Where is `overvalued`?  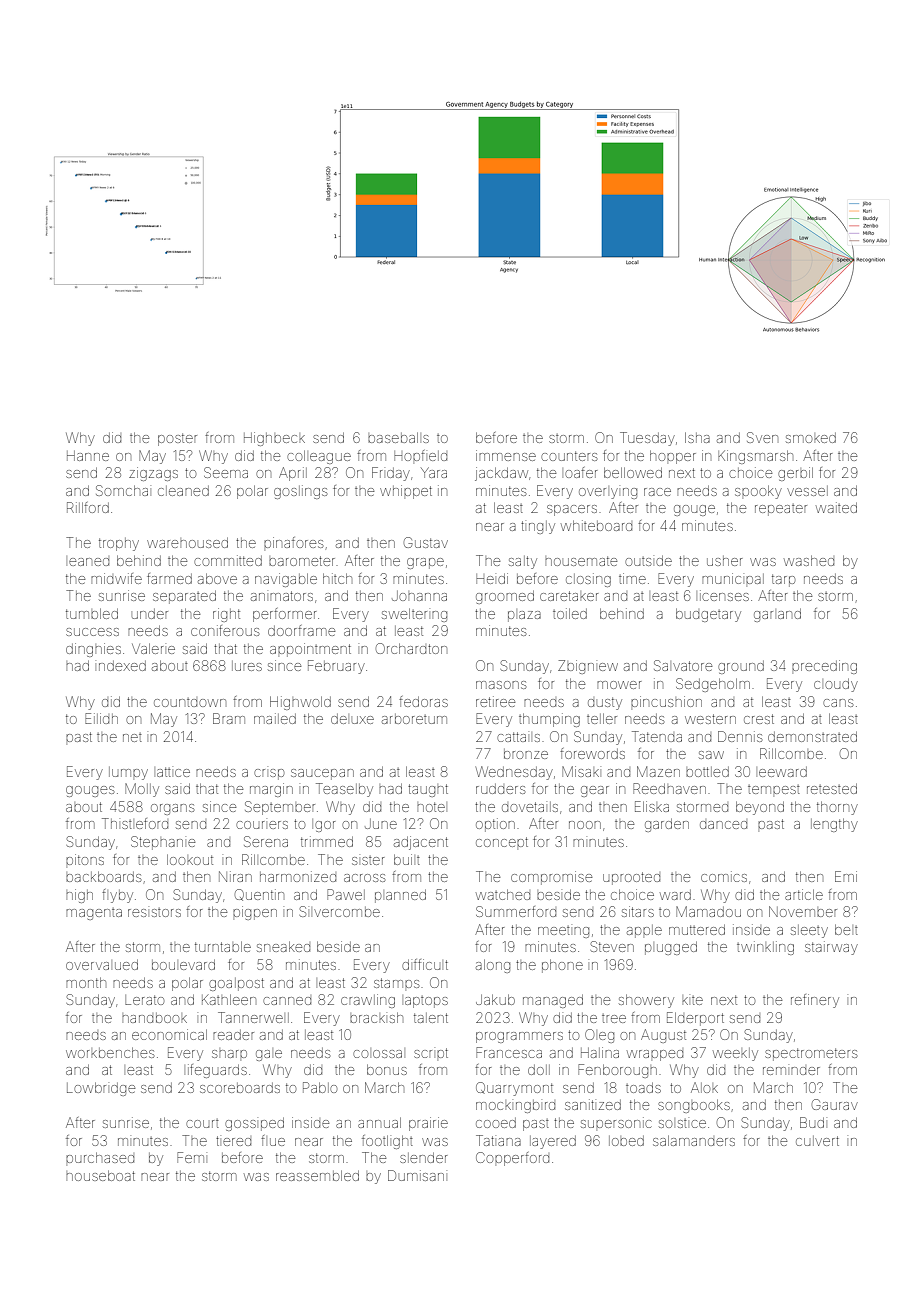 overvalued is located at coordinates (102, 965).
